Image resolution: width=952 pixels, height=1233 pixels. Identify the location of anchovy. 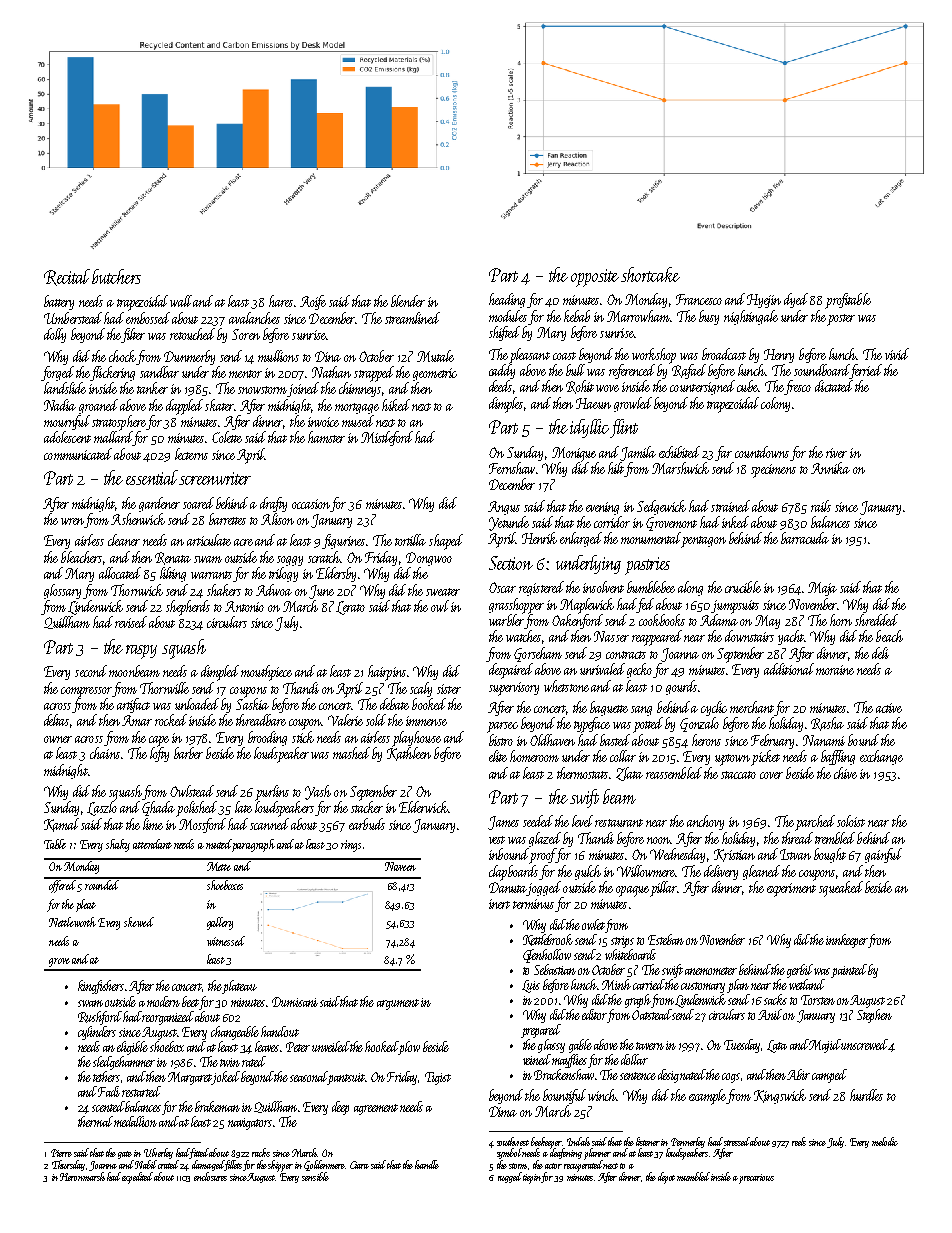
(705, 822).
